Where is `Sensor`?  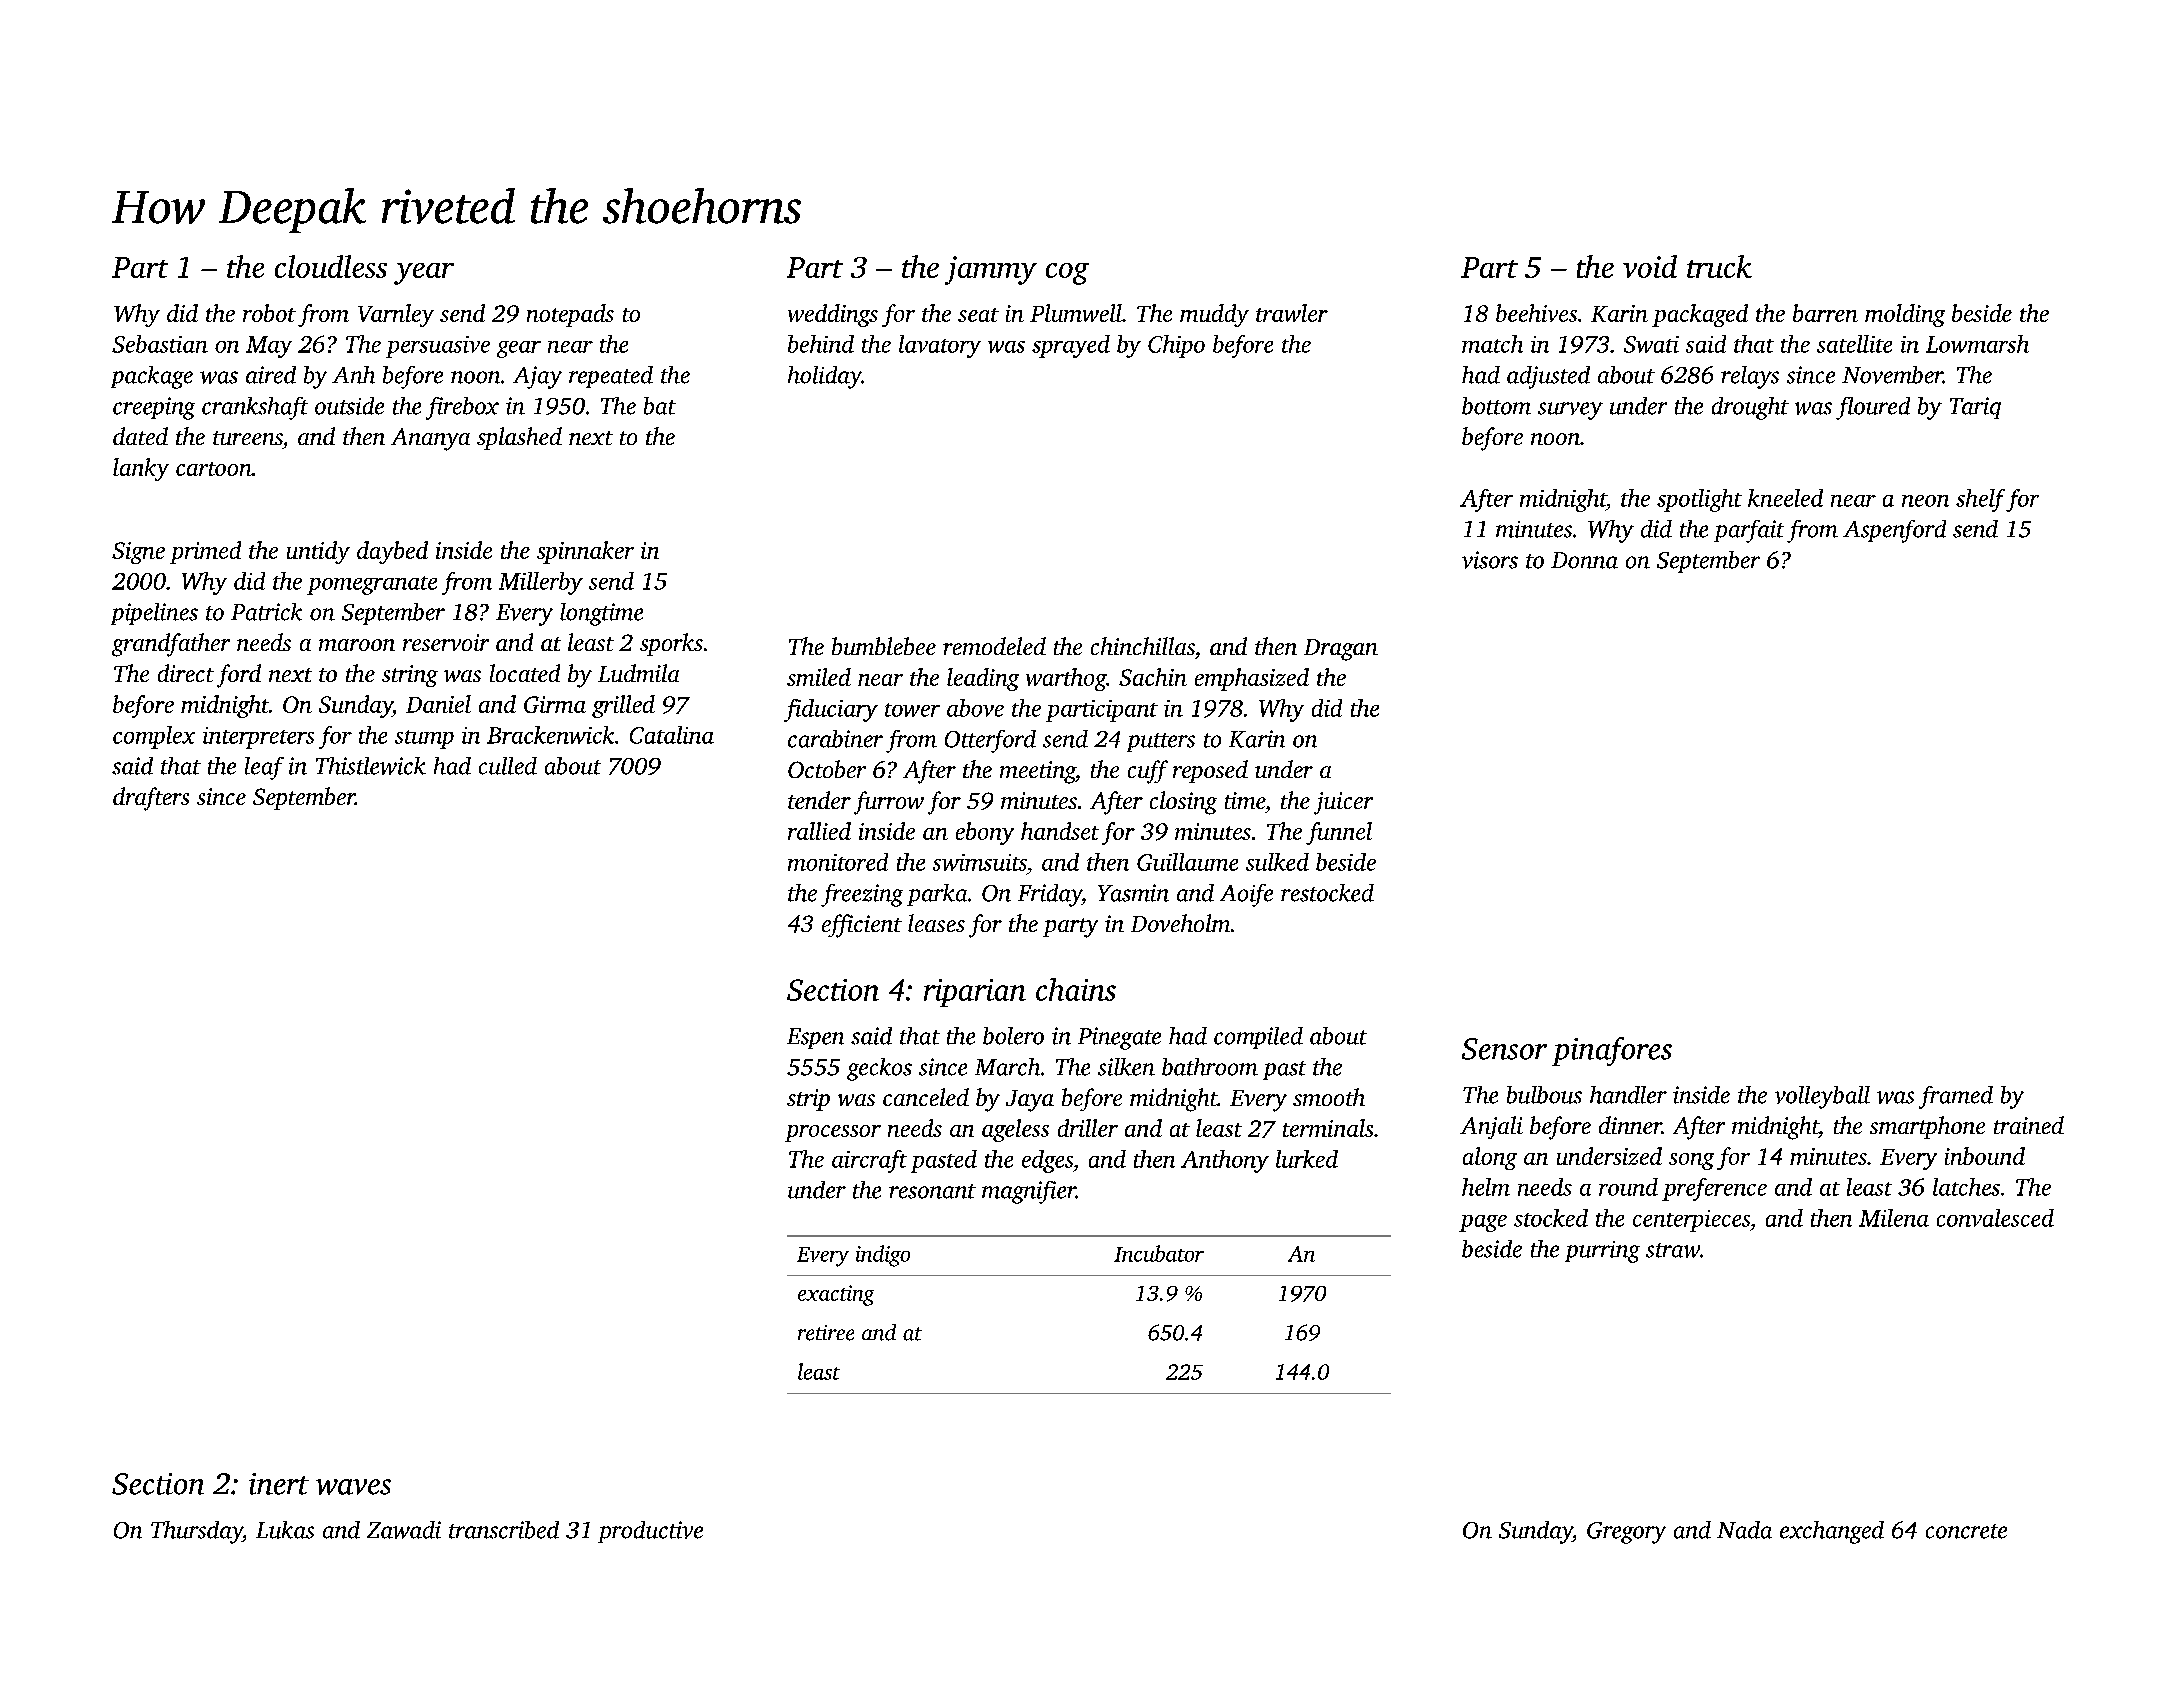
Sensor is located at coordinates (1504, 1049).
